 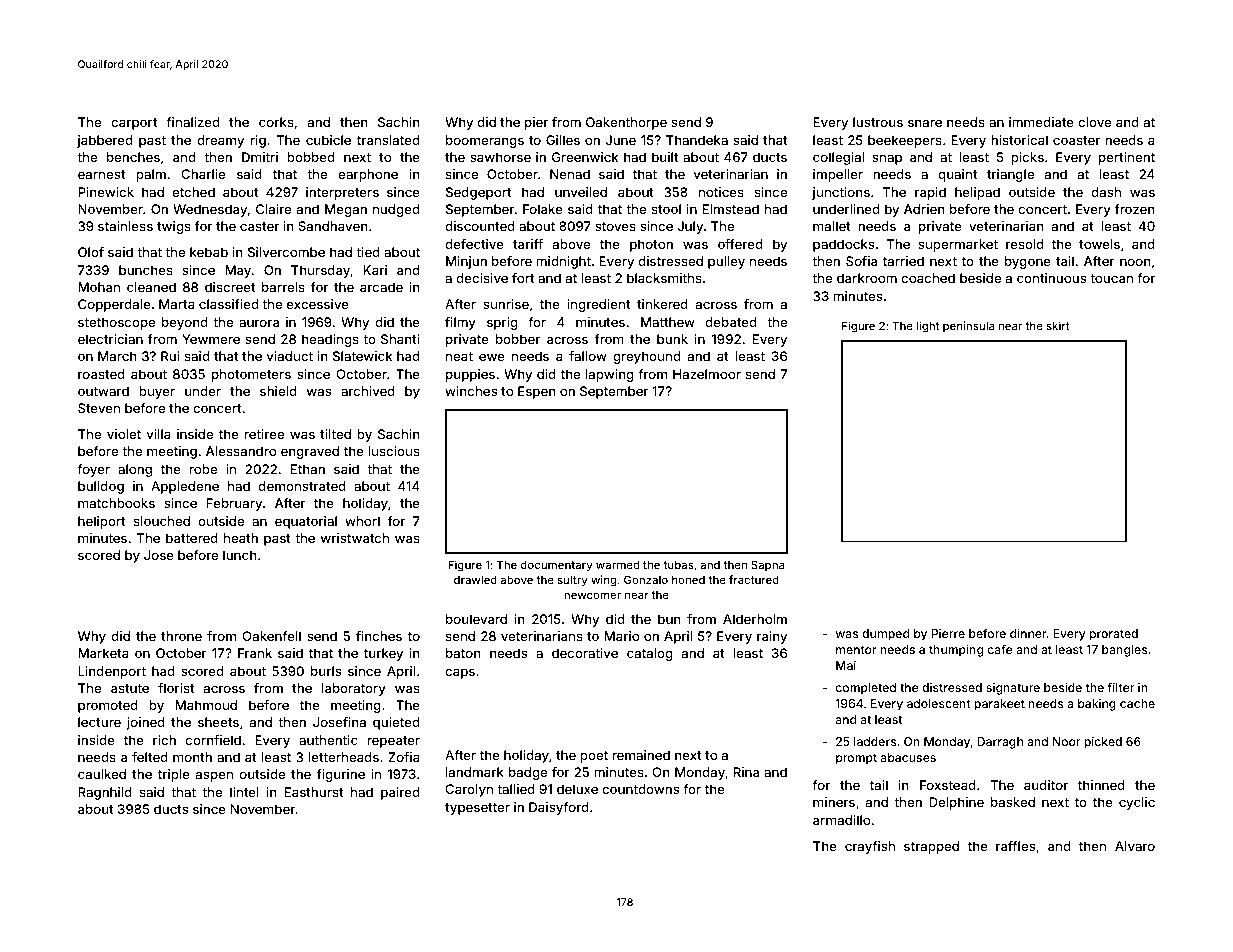 I want to click on Easthurst, so click(x=314, y=792).
